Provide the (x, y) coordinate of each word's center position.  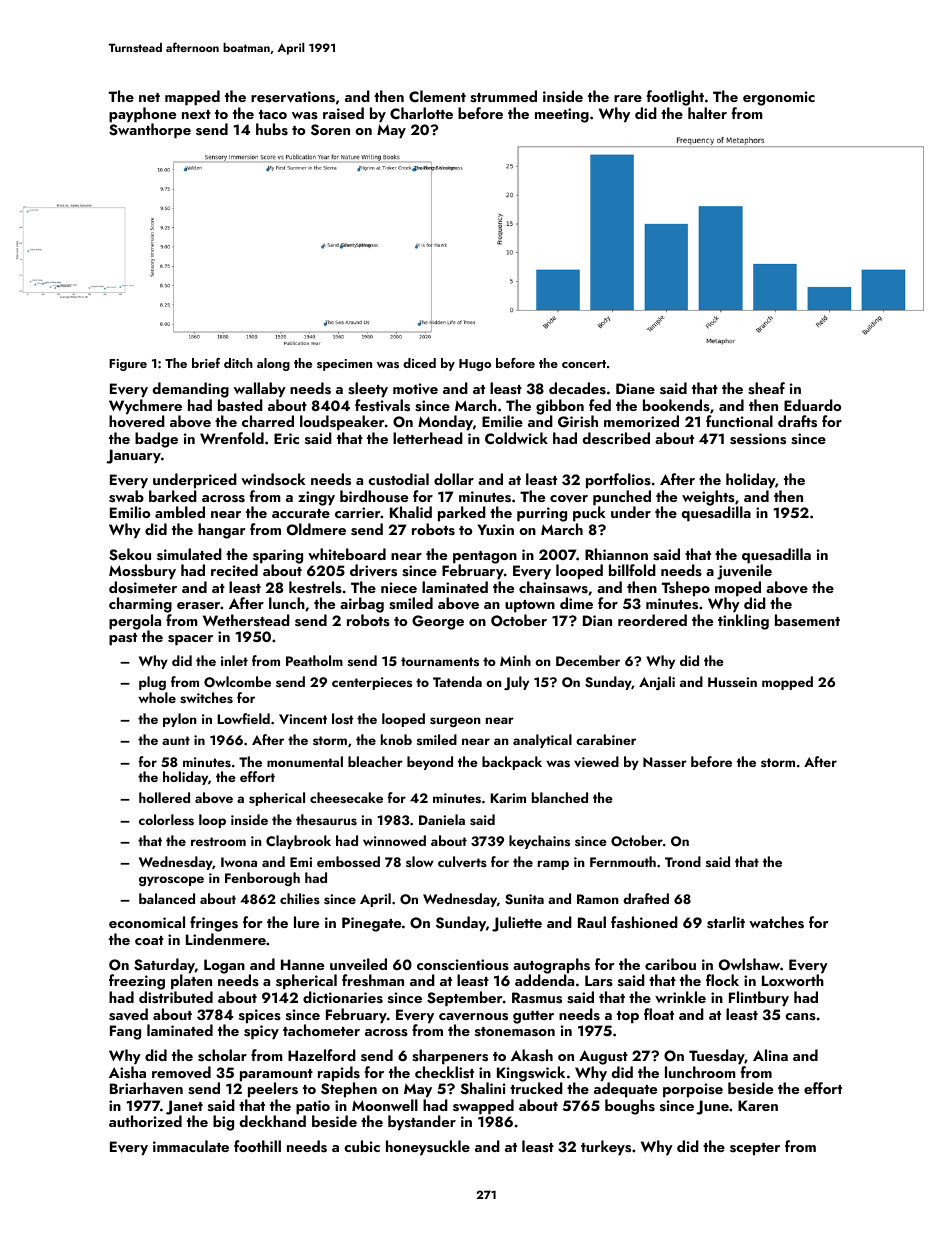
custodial (398, 479)
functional (739, 421)
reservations (293, 97)
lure (306, 922)
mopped (787, 683)
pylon (180, 720)
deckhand (272, 1121)
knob (396, 739)
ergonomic (779, 98)
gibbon (560, 407)
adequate (625, 1090)
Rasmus (537, 998)
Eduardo (812, 405)
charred (268, 421)
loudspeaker (342, 423)
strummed (503, 96)
